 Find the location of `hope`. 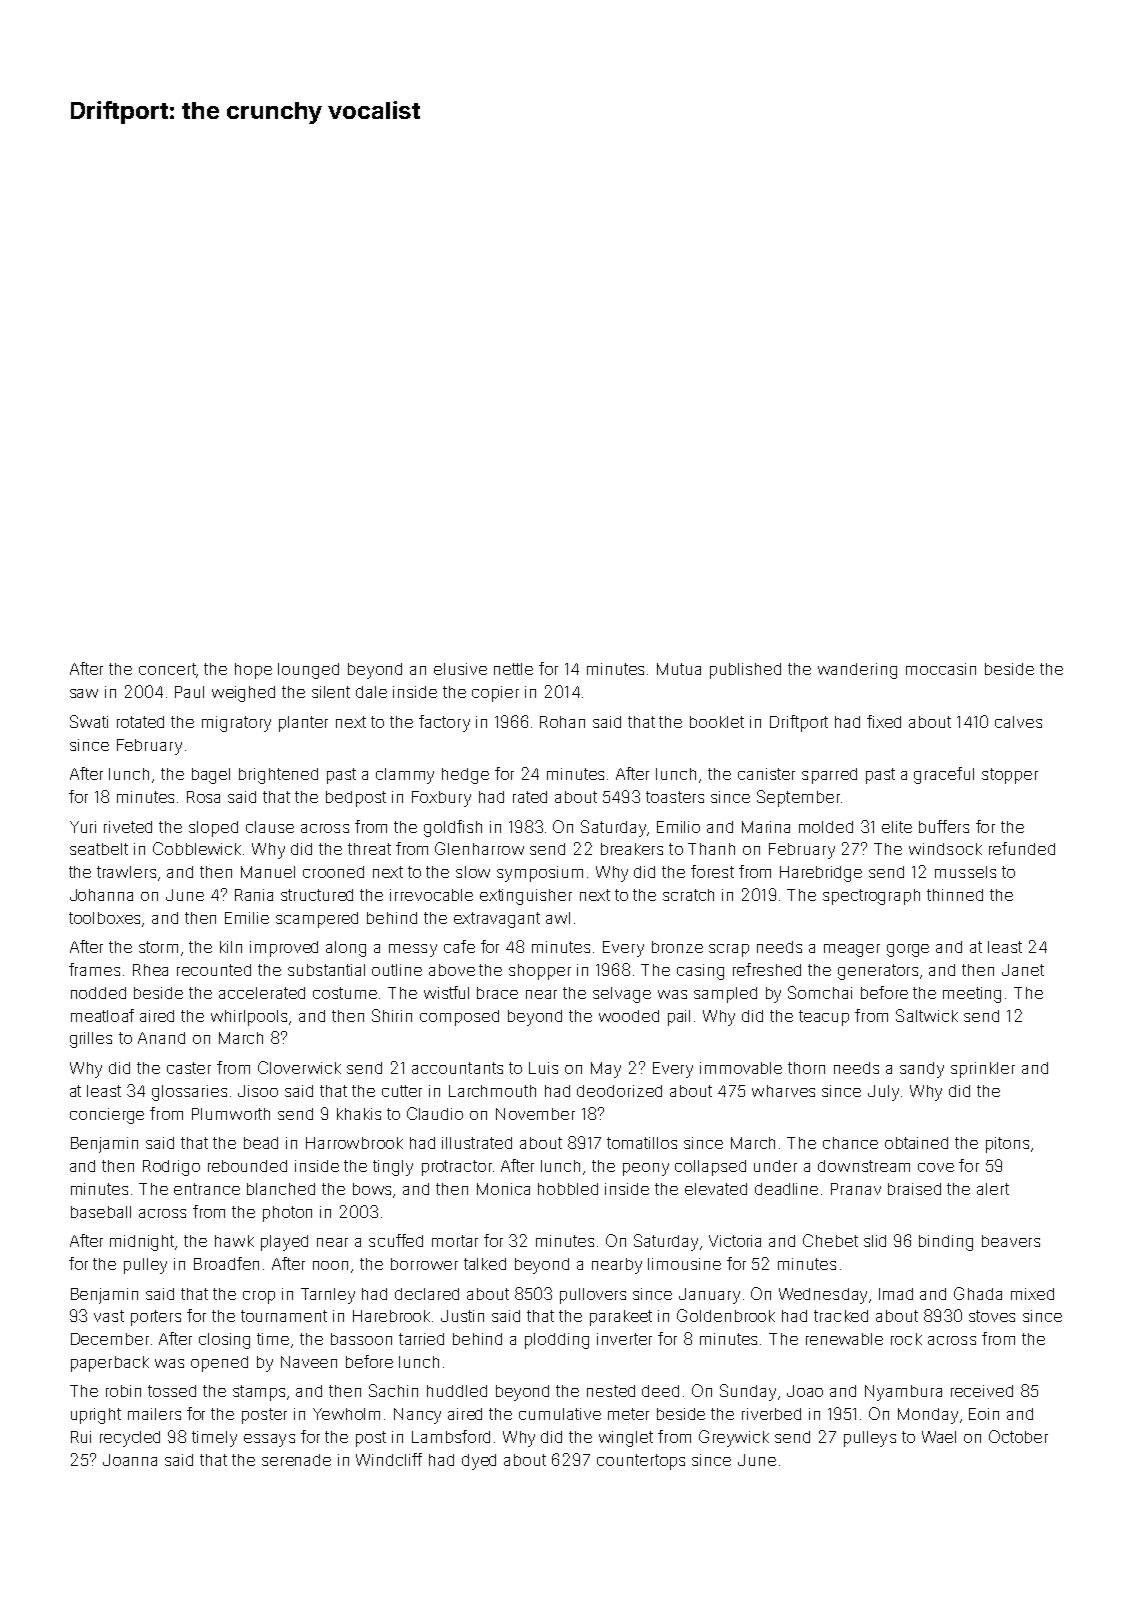

hope is located at coordinates (253, 671).
